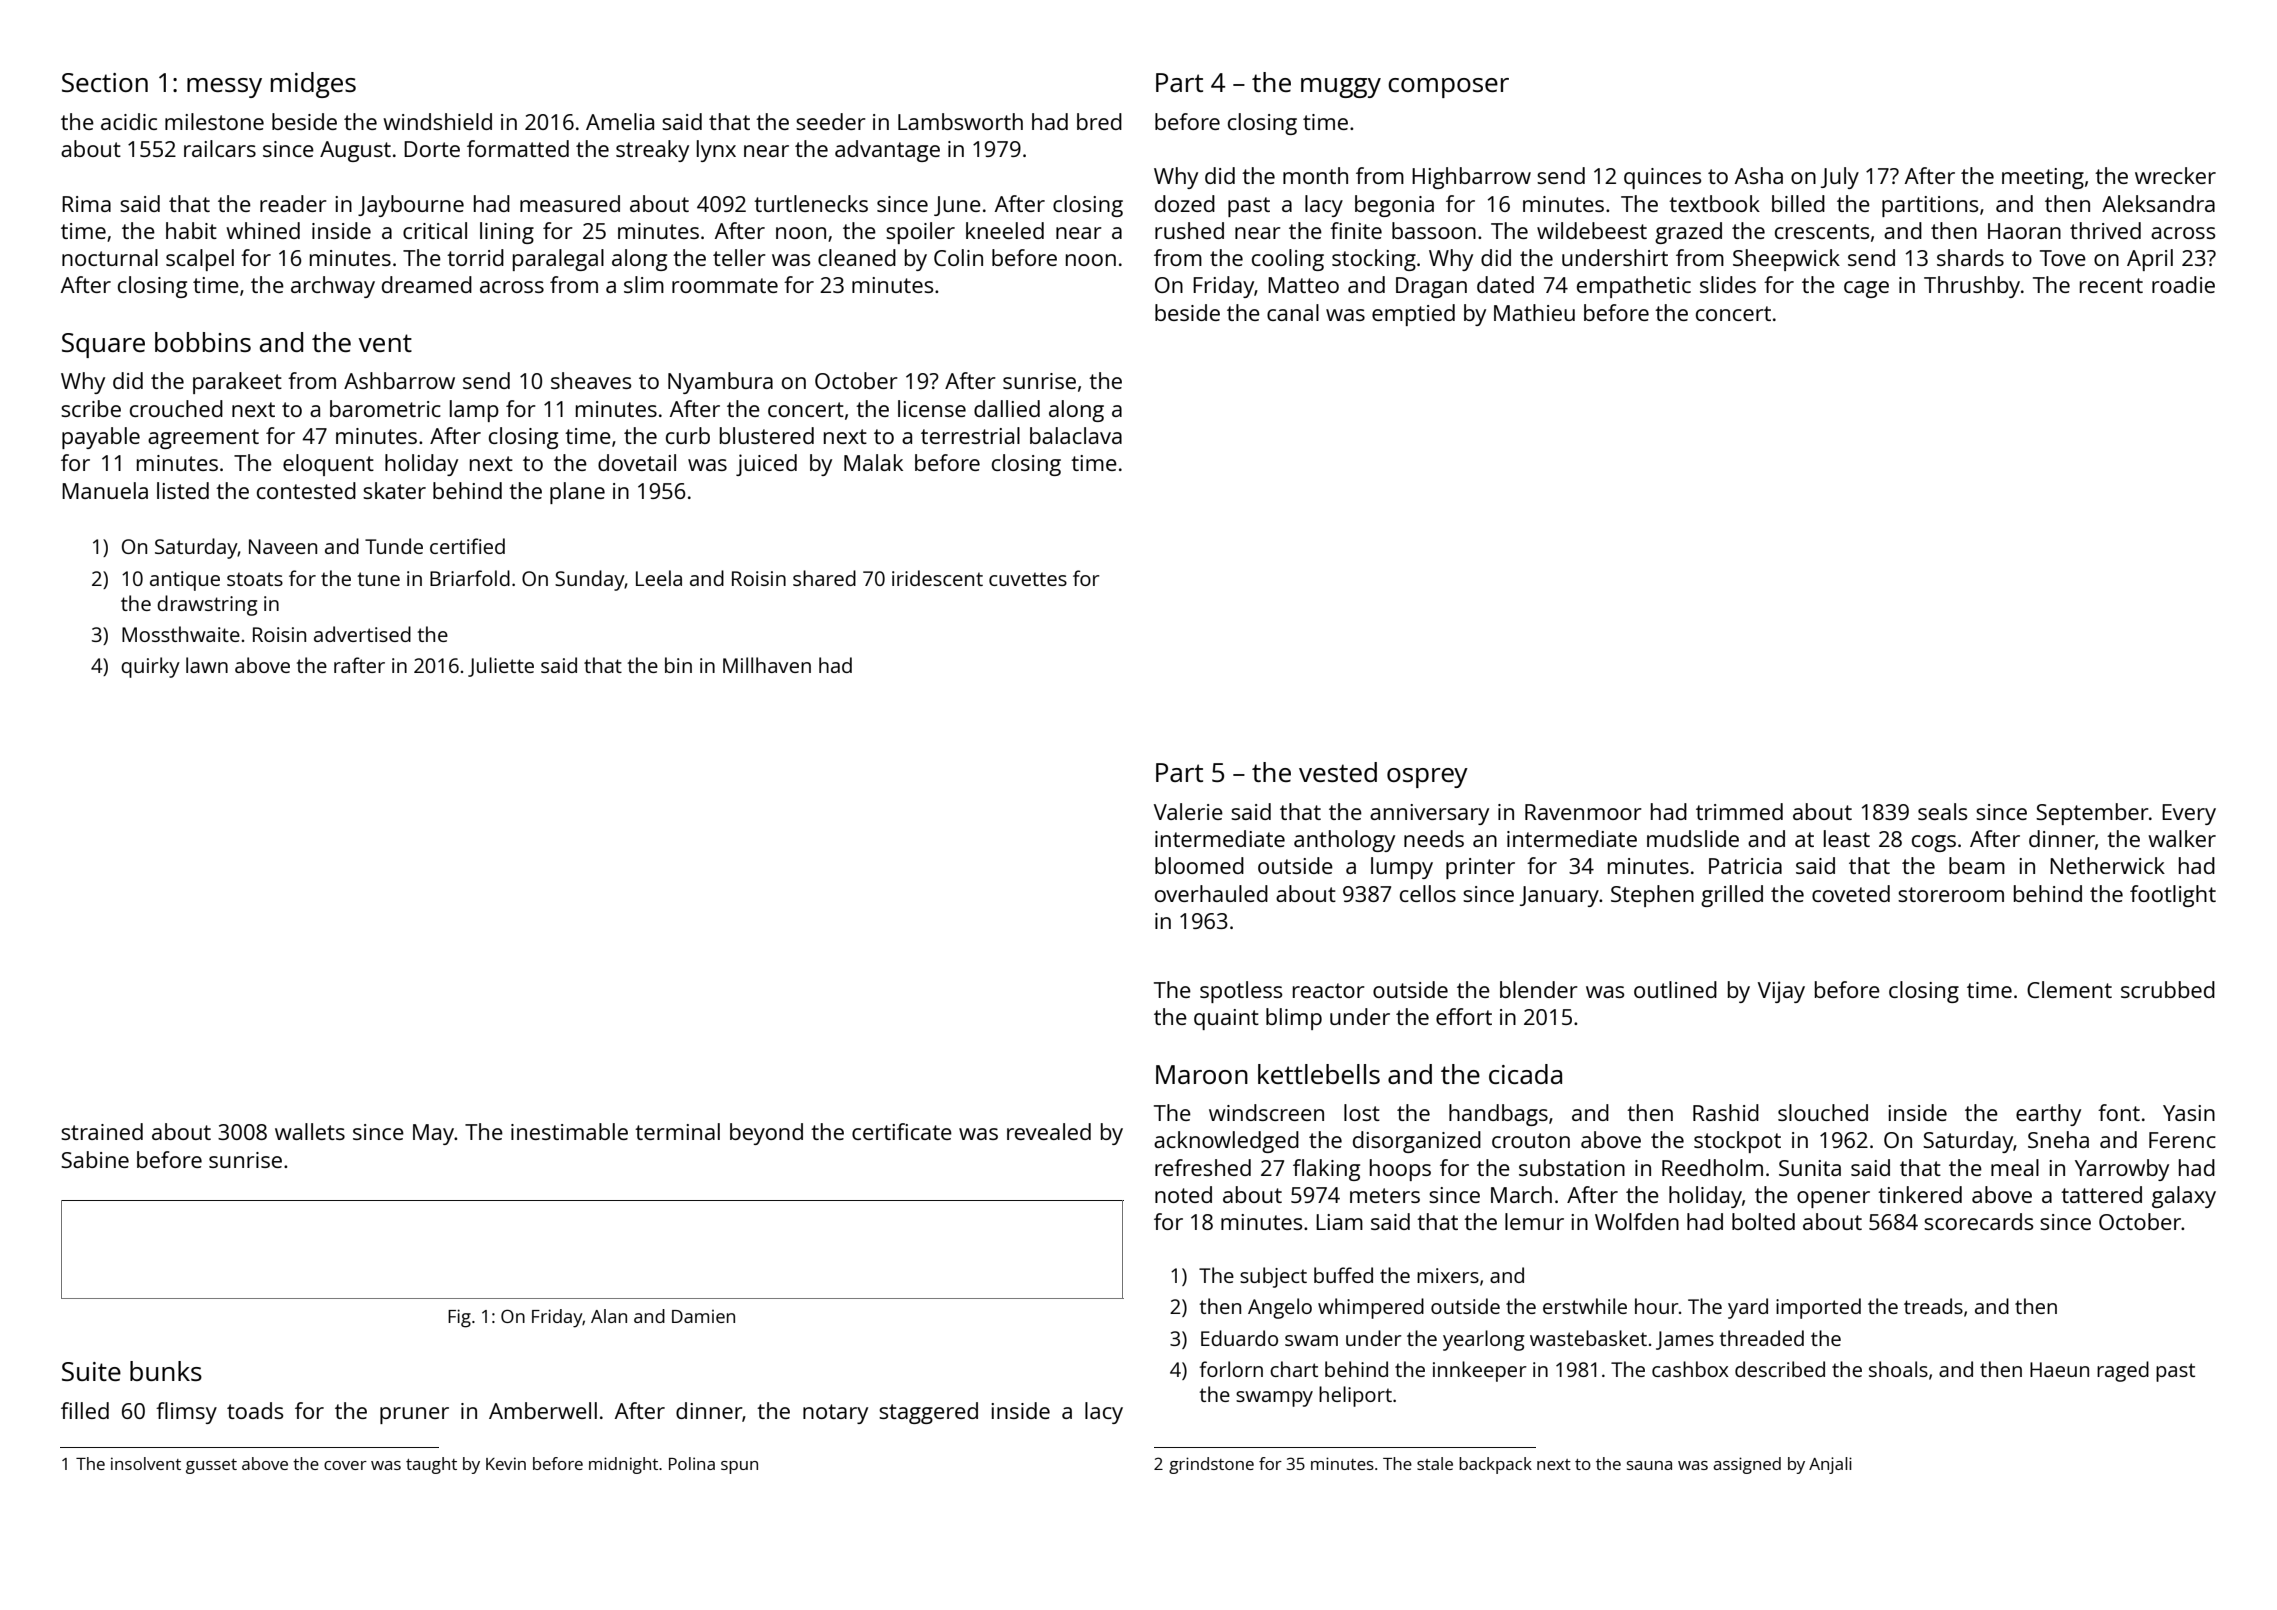 This image has width=2277, height=1610. What do you see at coordinates (1448, 88) in the image?
I see `composer` at bounding box center [1448, 88].
